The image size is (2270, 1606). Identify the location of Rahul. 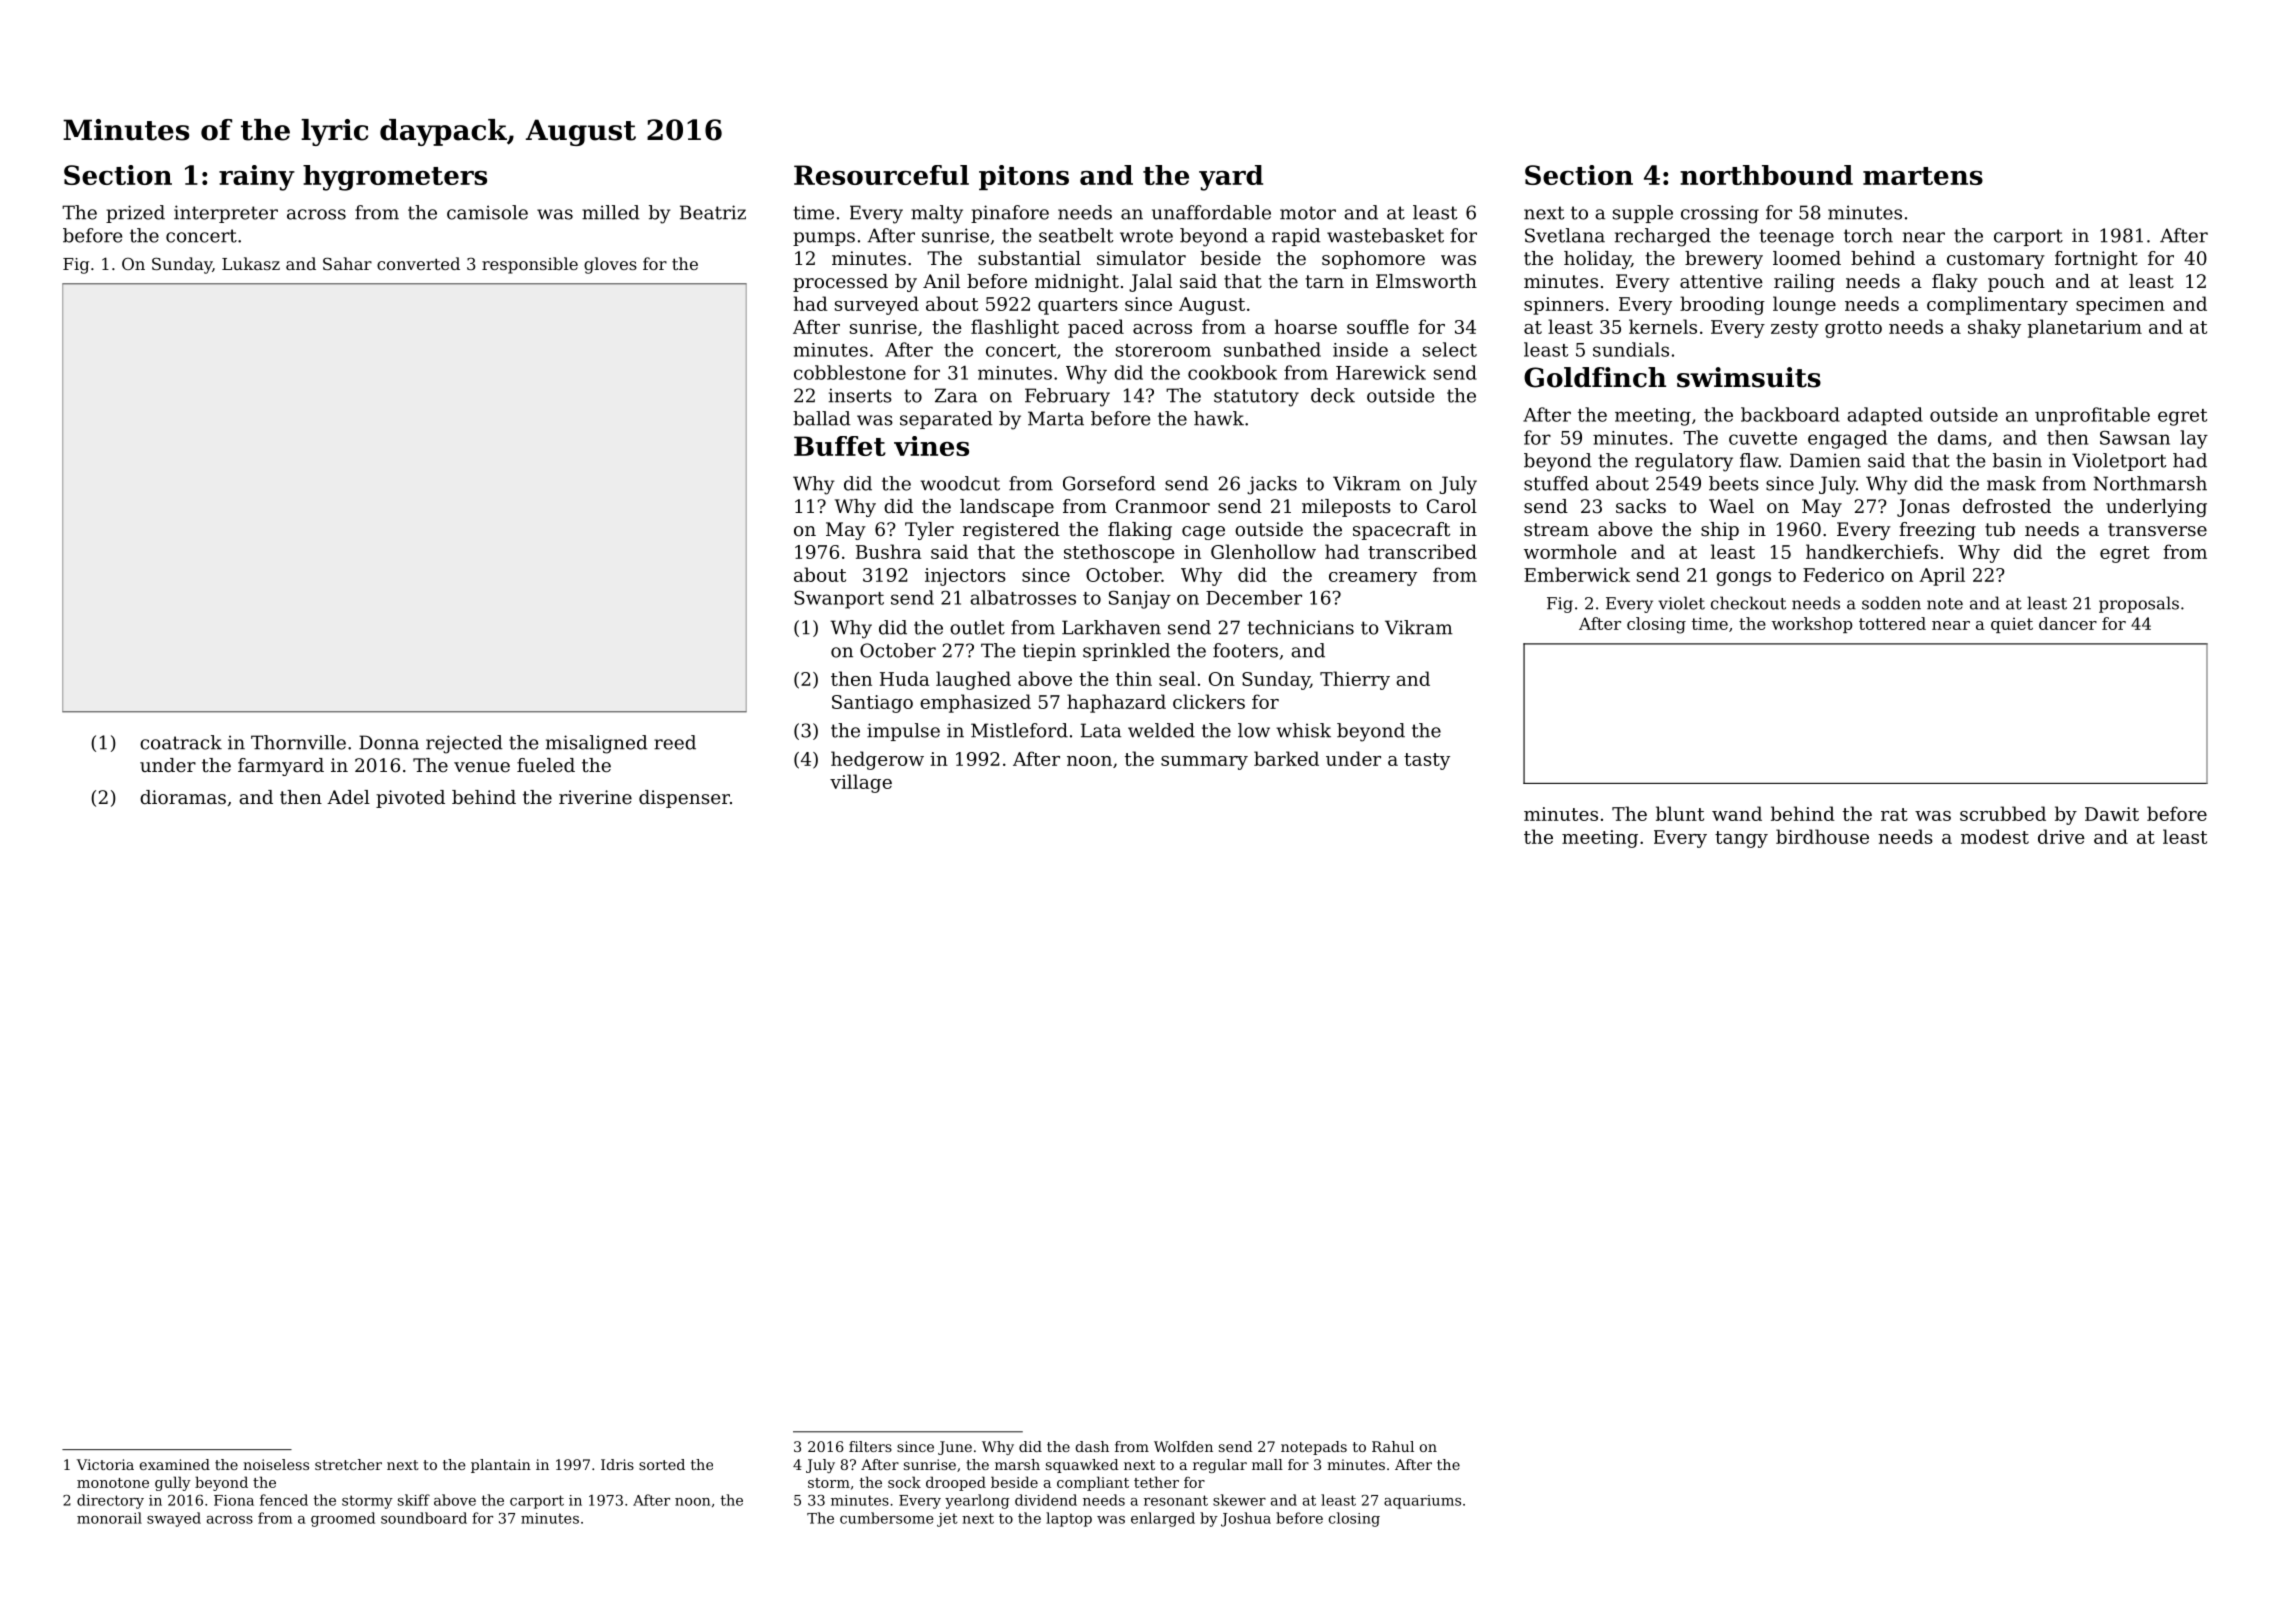
(1393, 1446).
